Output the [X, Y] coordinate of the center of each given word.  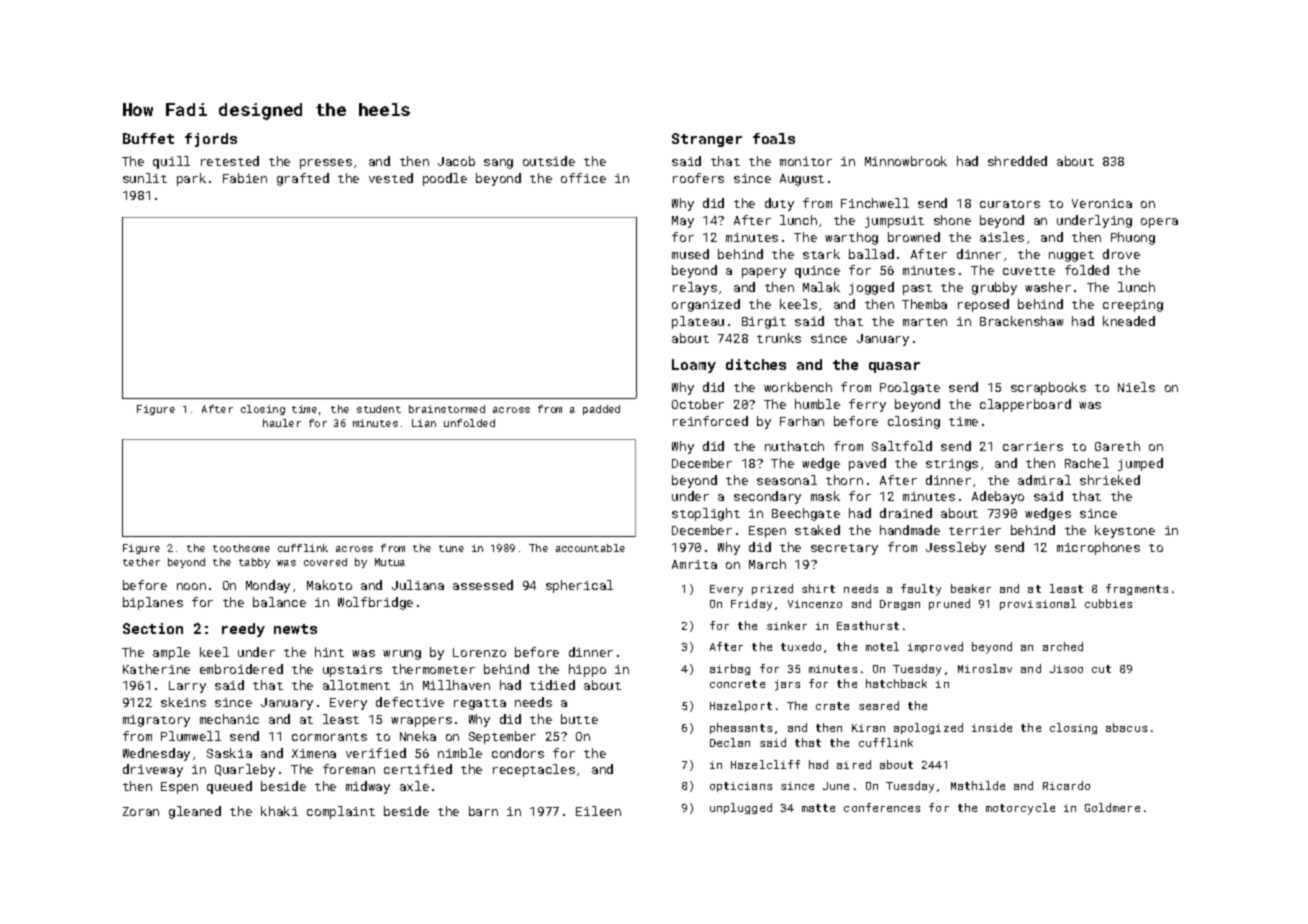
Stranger [707, 140]
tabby [254, 563]
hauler [282, 423]
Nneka [418, 736]
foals [774, 138]
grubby [994, 288]
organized [706, 305]
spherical [579, 586]
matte [818, 808]
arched [1063, 646]
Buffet [148, 138]
